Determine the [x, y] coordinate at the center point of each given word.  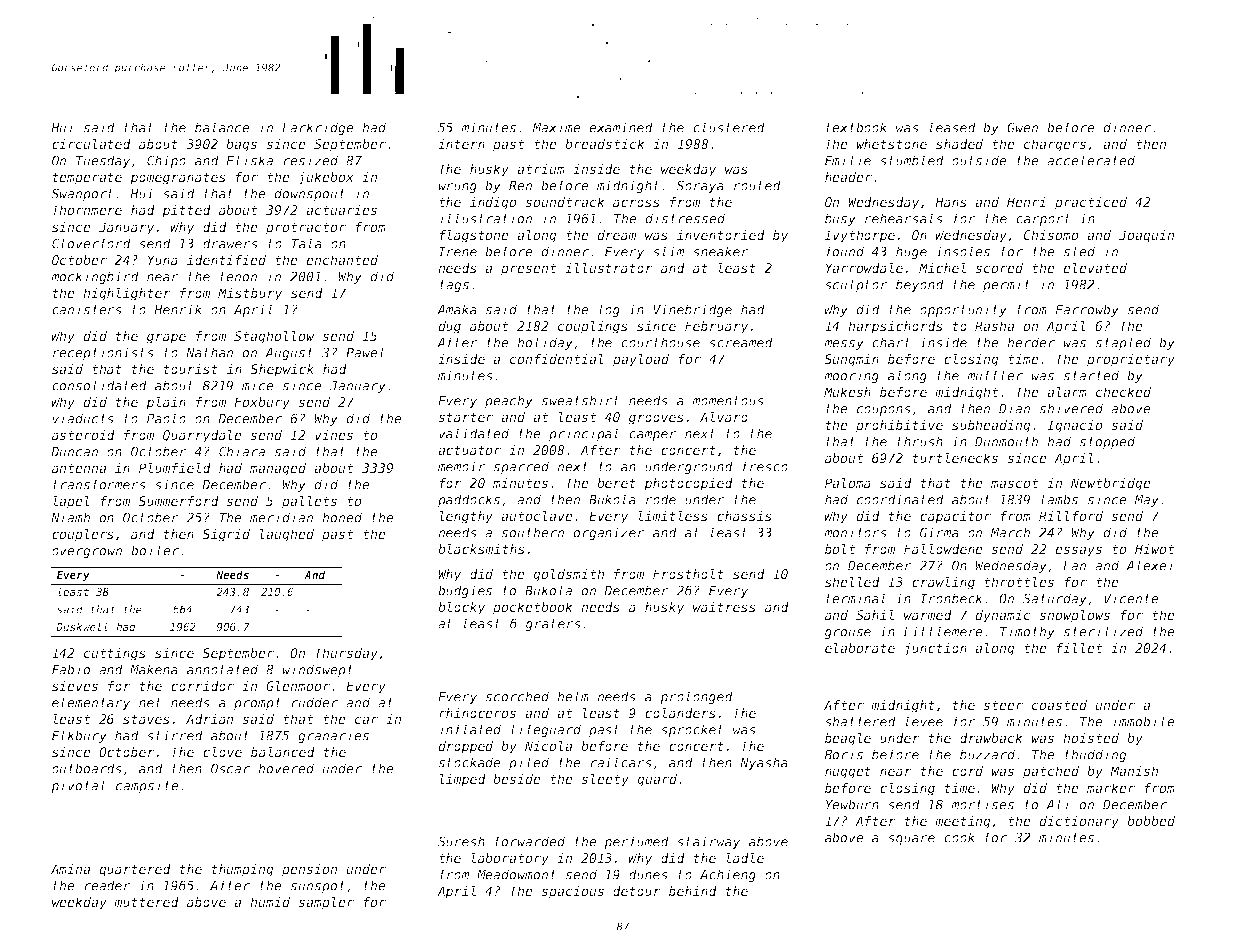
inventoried [721, 235]
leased [952, 127]
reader [107, 885]
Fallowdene [943, 549]
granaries [333, 736]
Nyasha [764, 763]
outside [979, 160]
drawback [991, 738]
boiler [155, 550]
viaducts [83, 418]
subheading [991, 426]
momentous [728, 401]
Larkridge [318, 128]
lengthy [466, 517]
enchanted [342, 260]
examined [621, 127]
